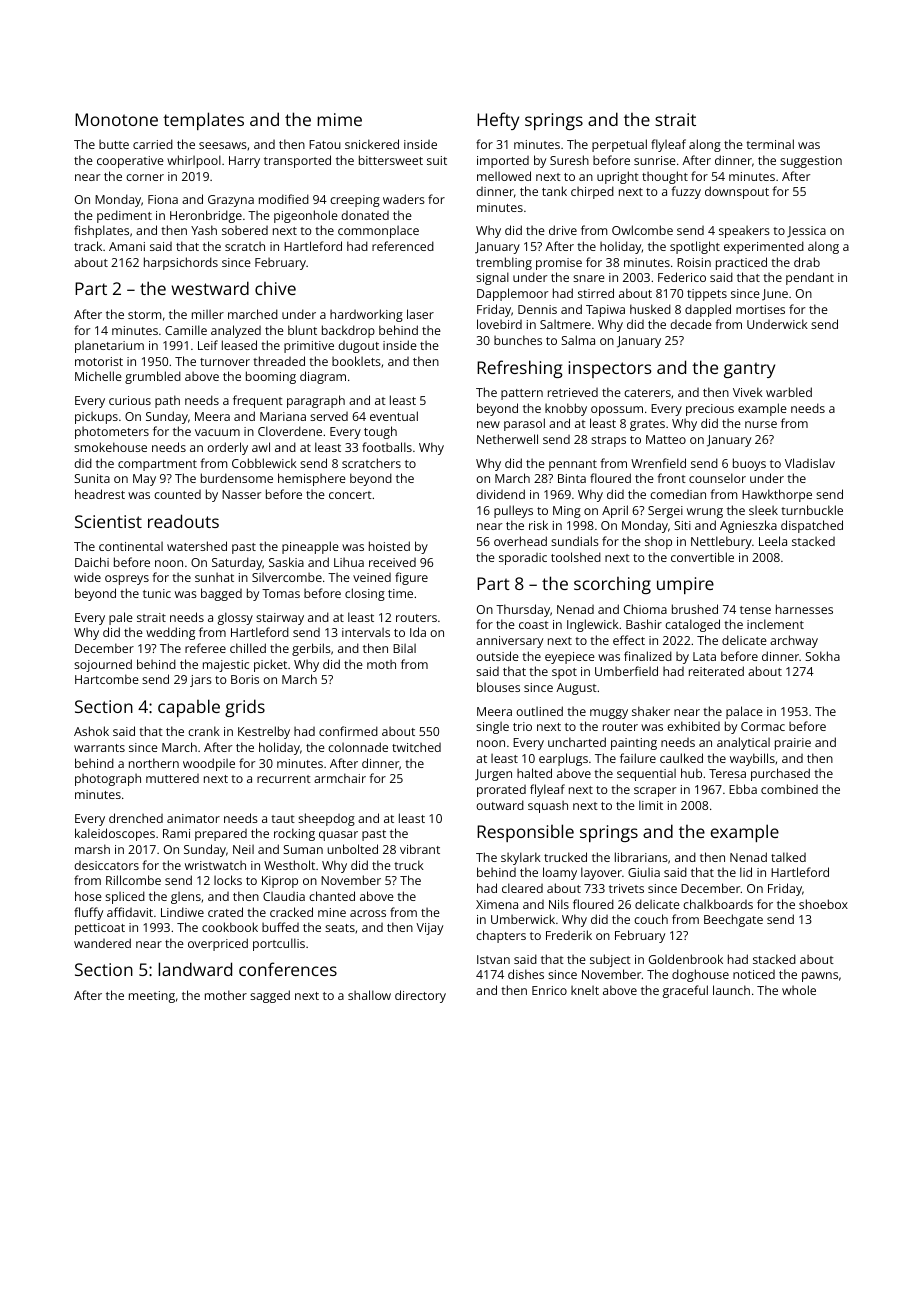  Describe the element at coordinates (573, 465) in the document. I see `pennant` at that location.
